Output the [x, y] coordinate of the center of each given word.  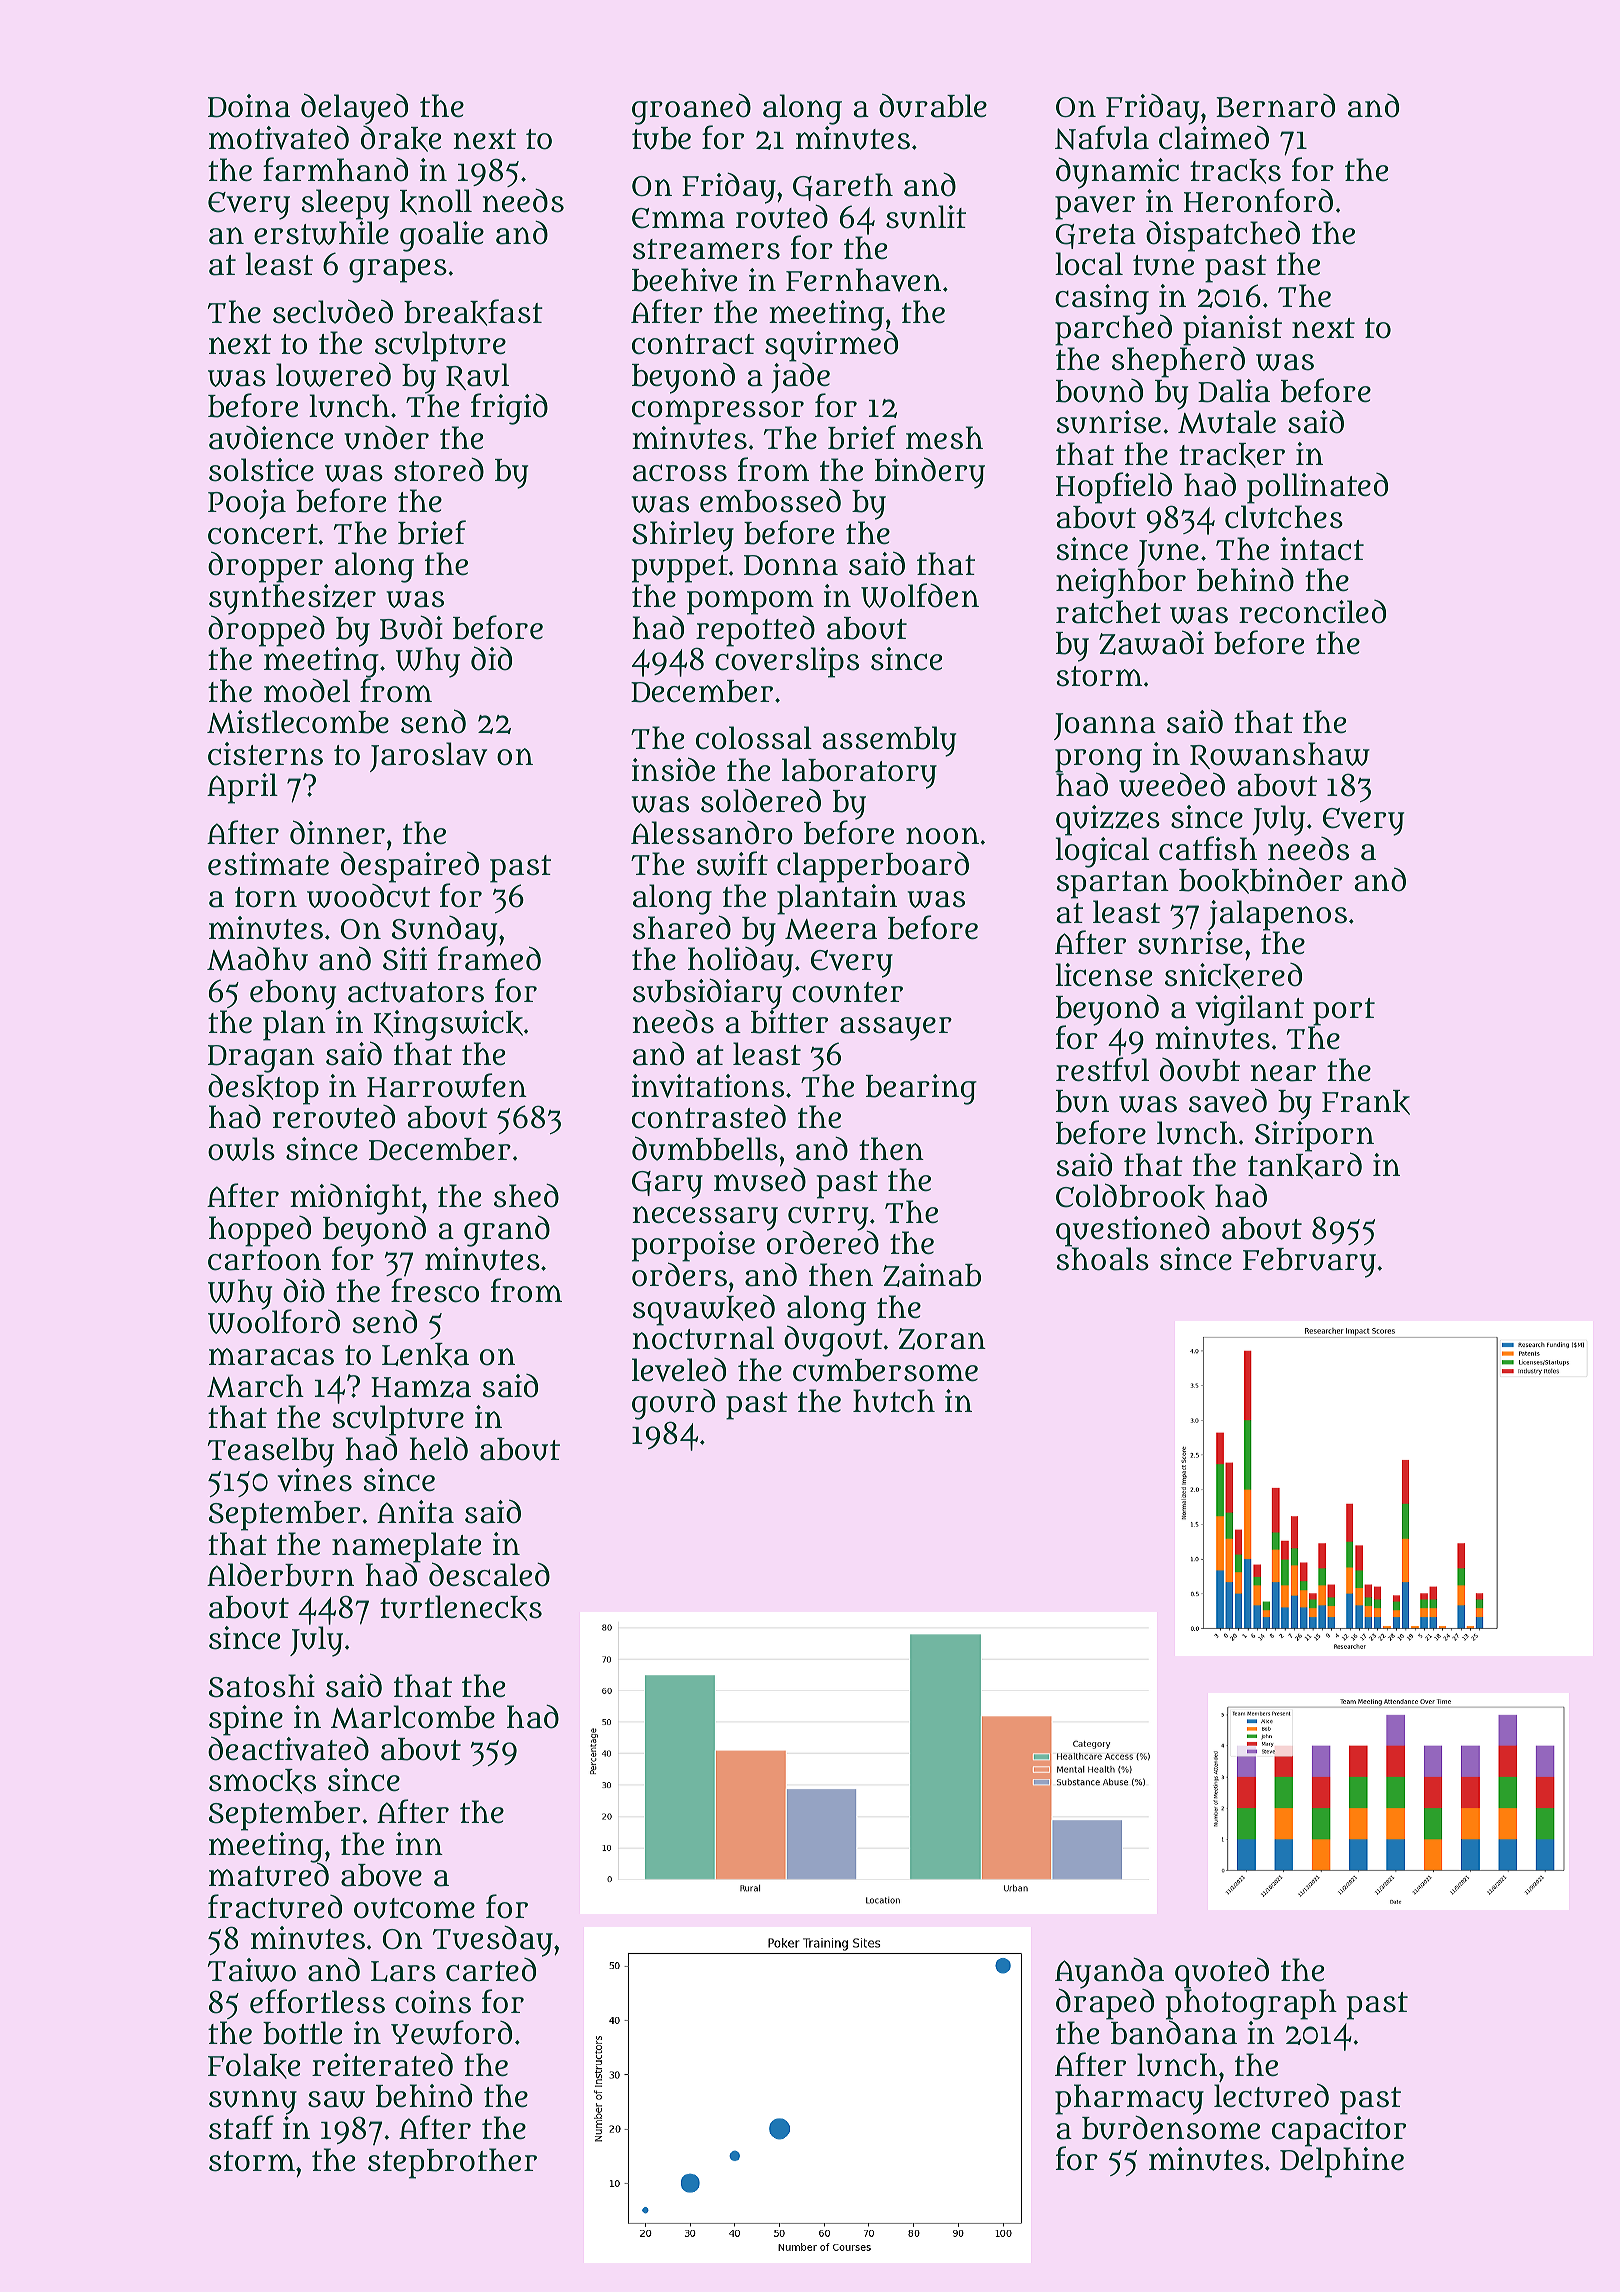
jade [800, 378]
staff [241, 2127]
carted [491, 1970]
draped [1105, 2004]
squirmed [831, 346]
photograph [1251, 2005]
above [381, 1875]
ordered [823, 1243]
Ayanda [1109, 1973]
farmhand [335, 169]
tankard [1305, 1165]
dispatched [1223, 236]
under [386, 438]
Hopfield [1114, 488]
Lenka [425, 1355]
